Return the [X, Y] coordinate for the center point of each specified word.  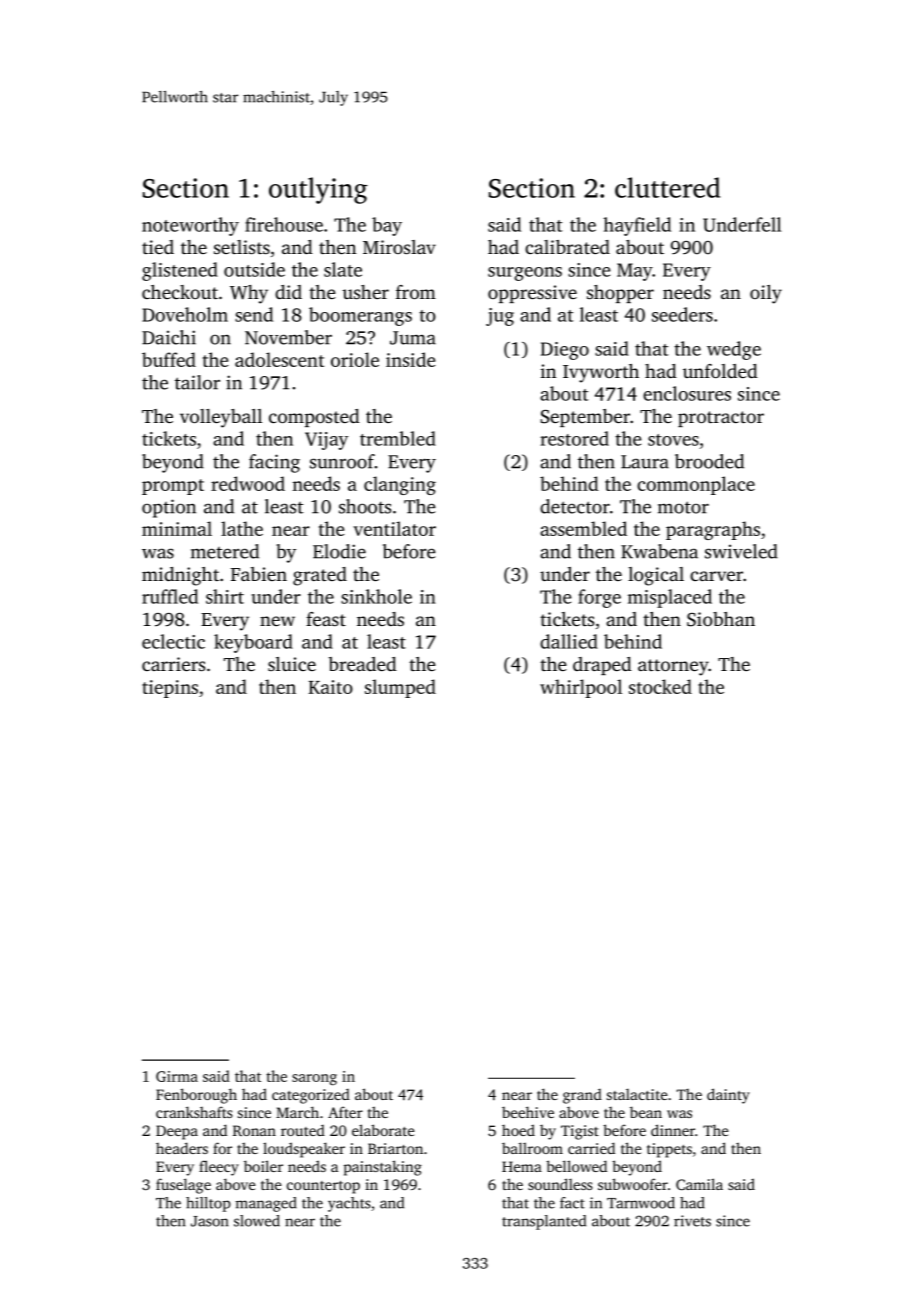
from [416, 292]
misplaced [670, 598]
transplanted [544, 1222]
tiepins [170, 689]
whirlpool [581, 688]
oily [766, 294]
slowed [257, 1221]
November [288, 337]
